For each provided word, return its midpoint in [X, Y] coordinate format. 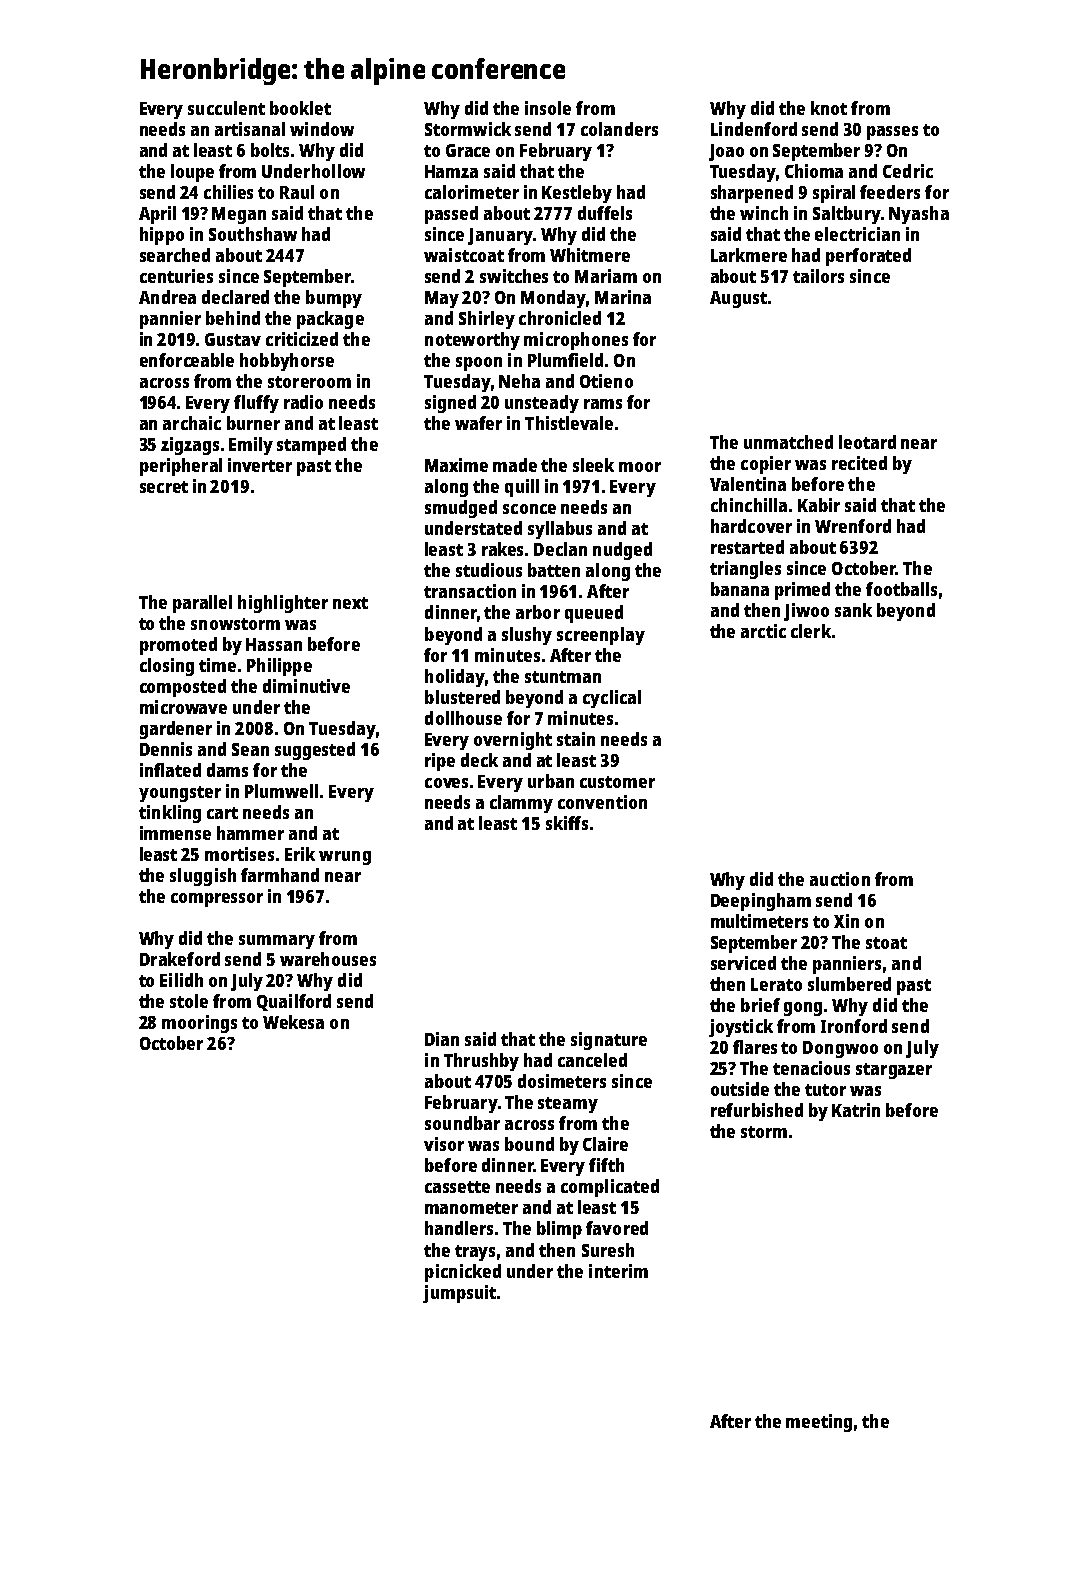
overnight [513, 741]
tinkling [170, 814]
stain [576, 739]
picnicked [463, 1273]
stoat [886, 943]
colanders [619, 129]
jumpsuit [459, 1294]
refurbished [757, 1110]
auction [840, 879]
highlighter [283, 604]
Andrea [167, 297]
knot [829, 108]
